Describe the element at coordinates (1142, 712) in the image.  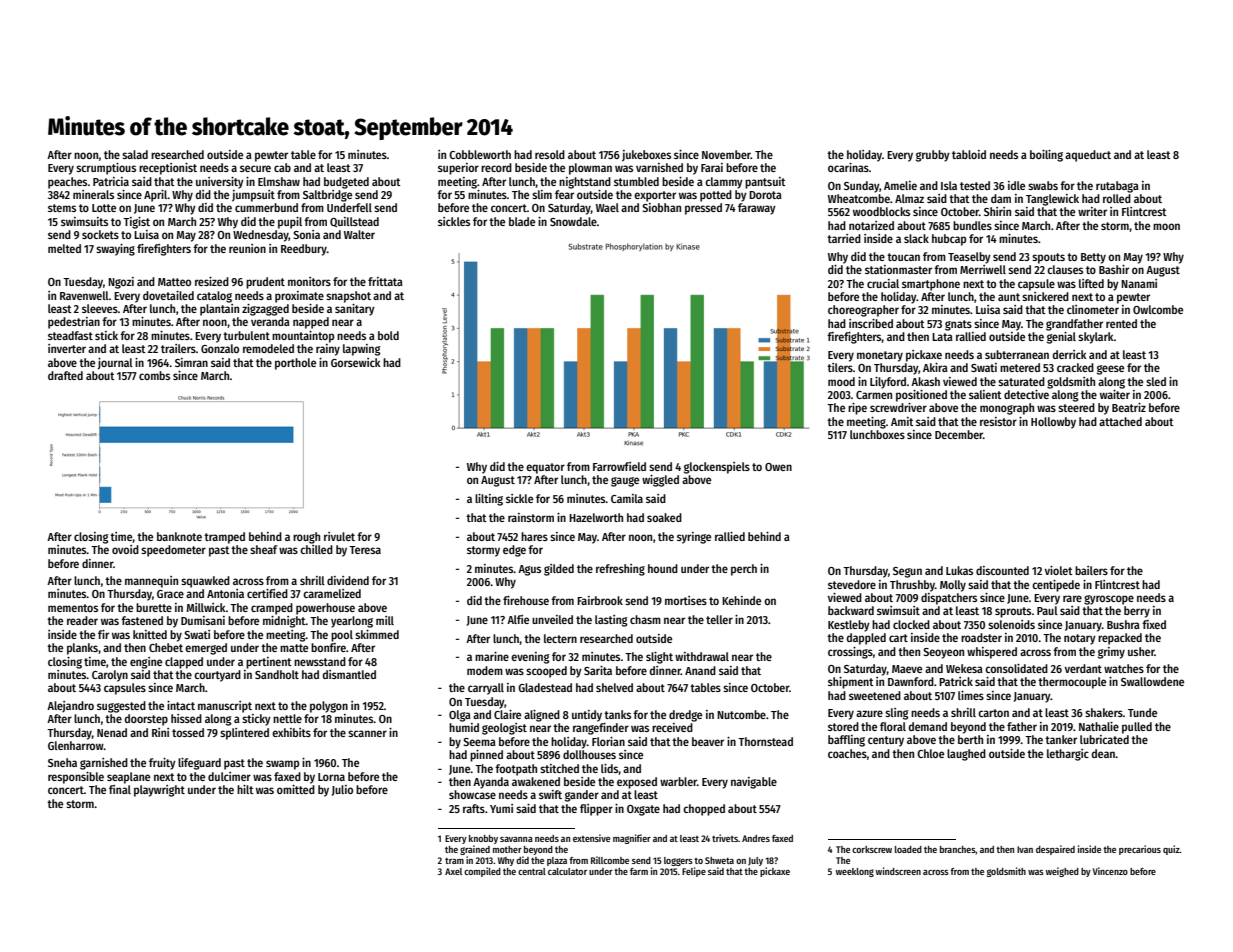
I see `Tunde` at that location.
